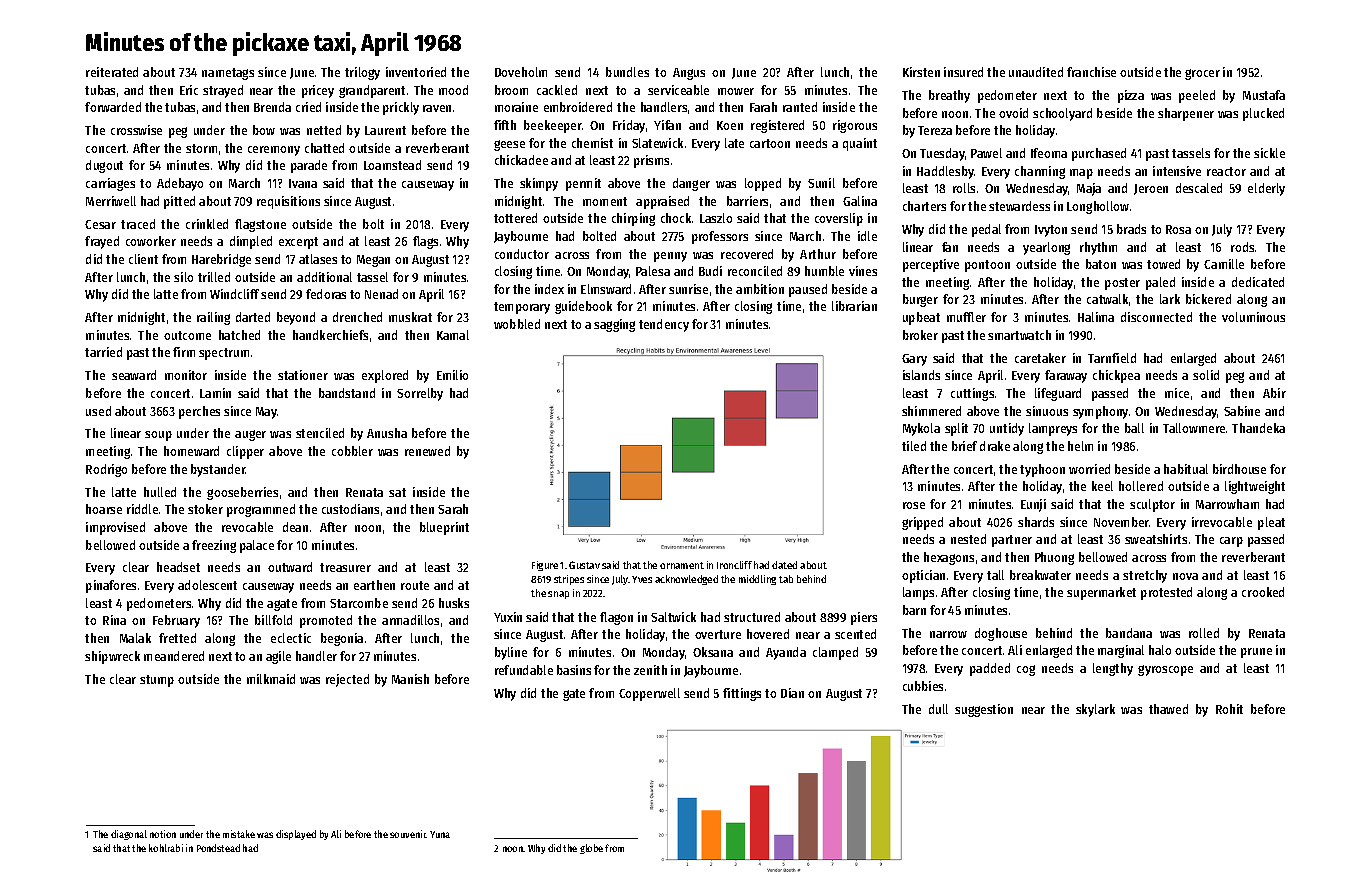  I want to click on Ironcliff, so click(734, 565).
